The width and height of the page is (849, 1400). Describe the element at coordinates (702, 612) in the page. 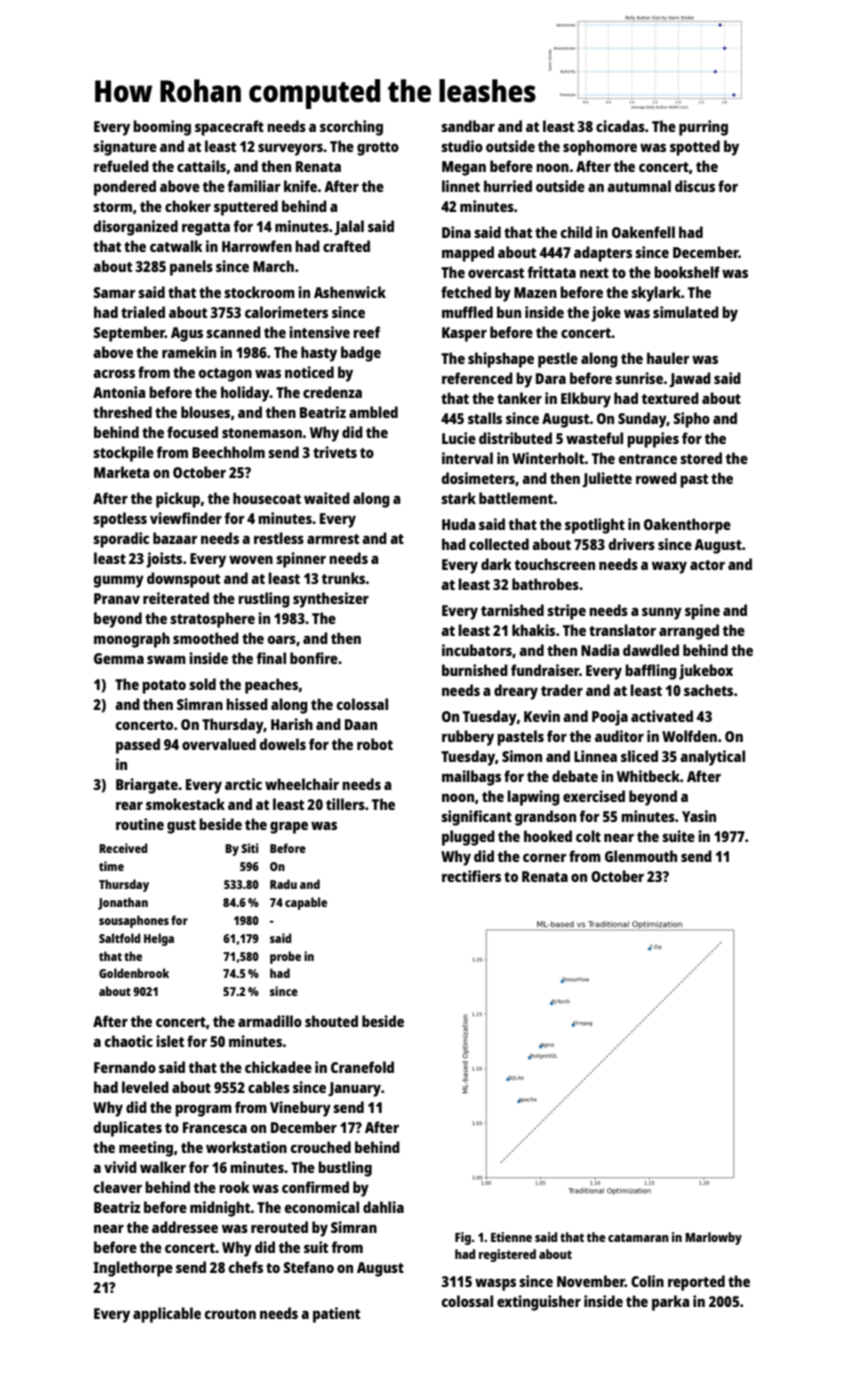

I see `spine` at that location.
